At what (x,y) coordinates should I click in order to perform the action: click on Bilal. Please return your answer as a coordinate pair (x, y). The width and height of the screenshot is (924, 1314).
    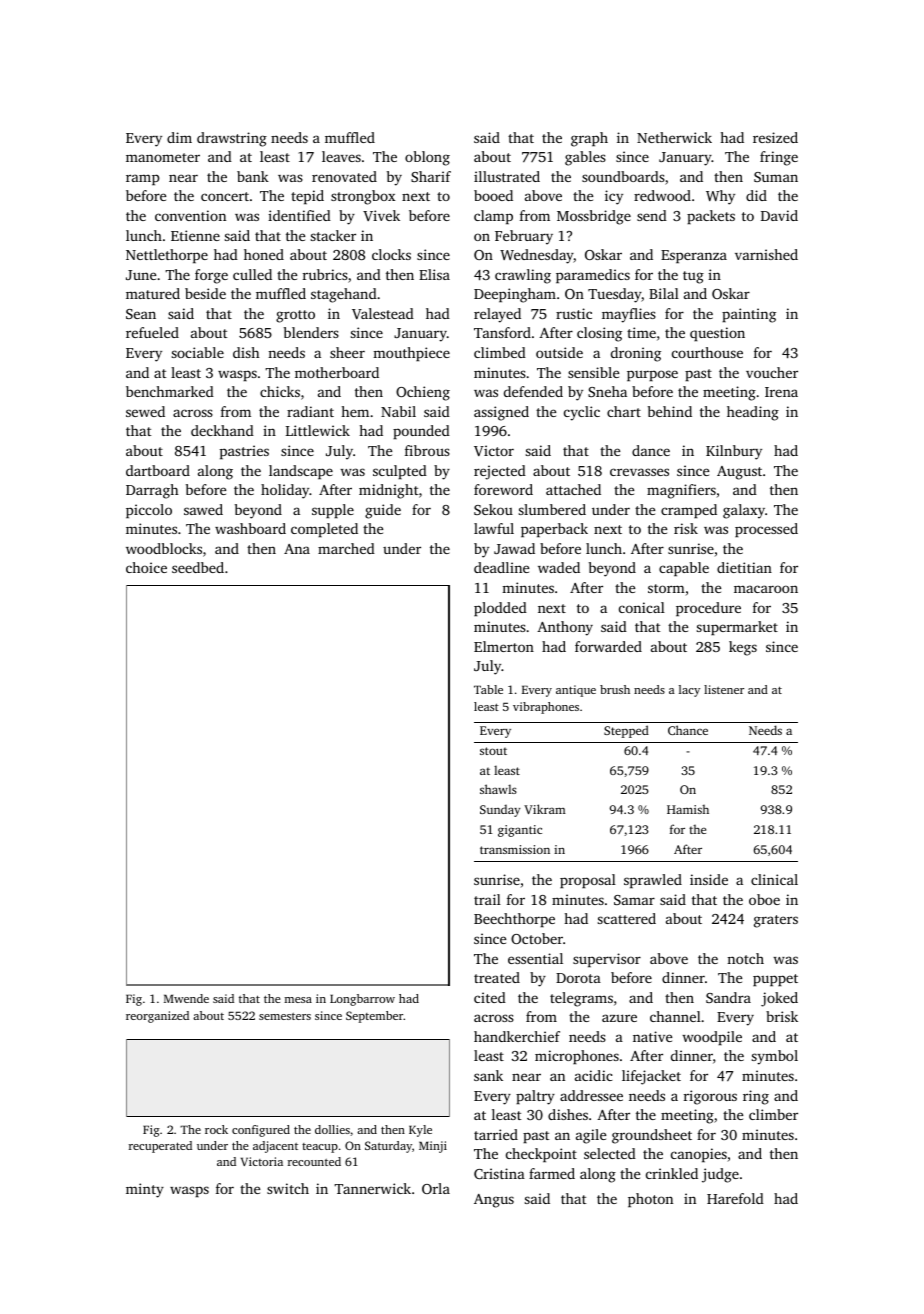
    Looking at the image, I should click on (664, 293).
